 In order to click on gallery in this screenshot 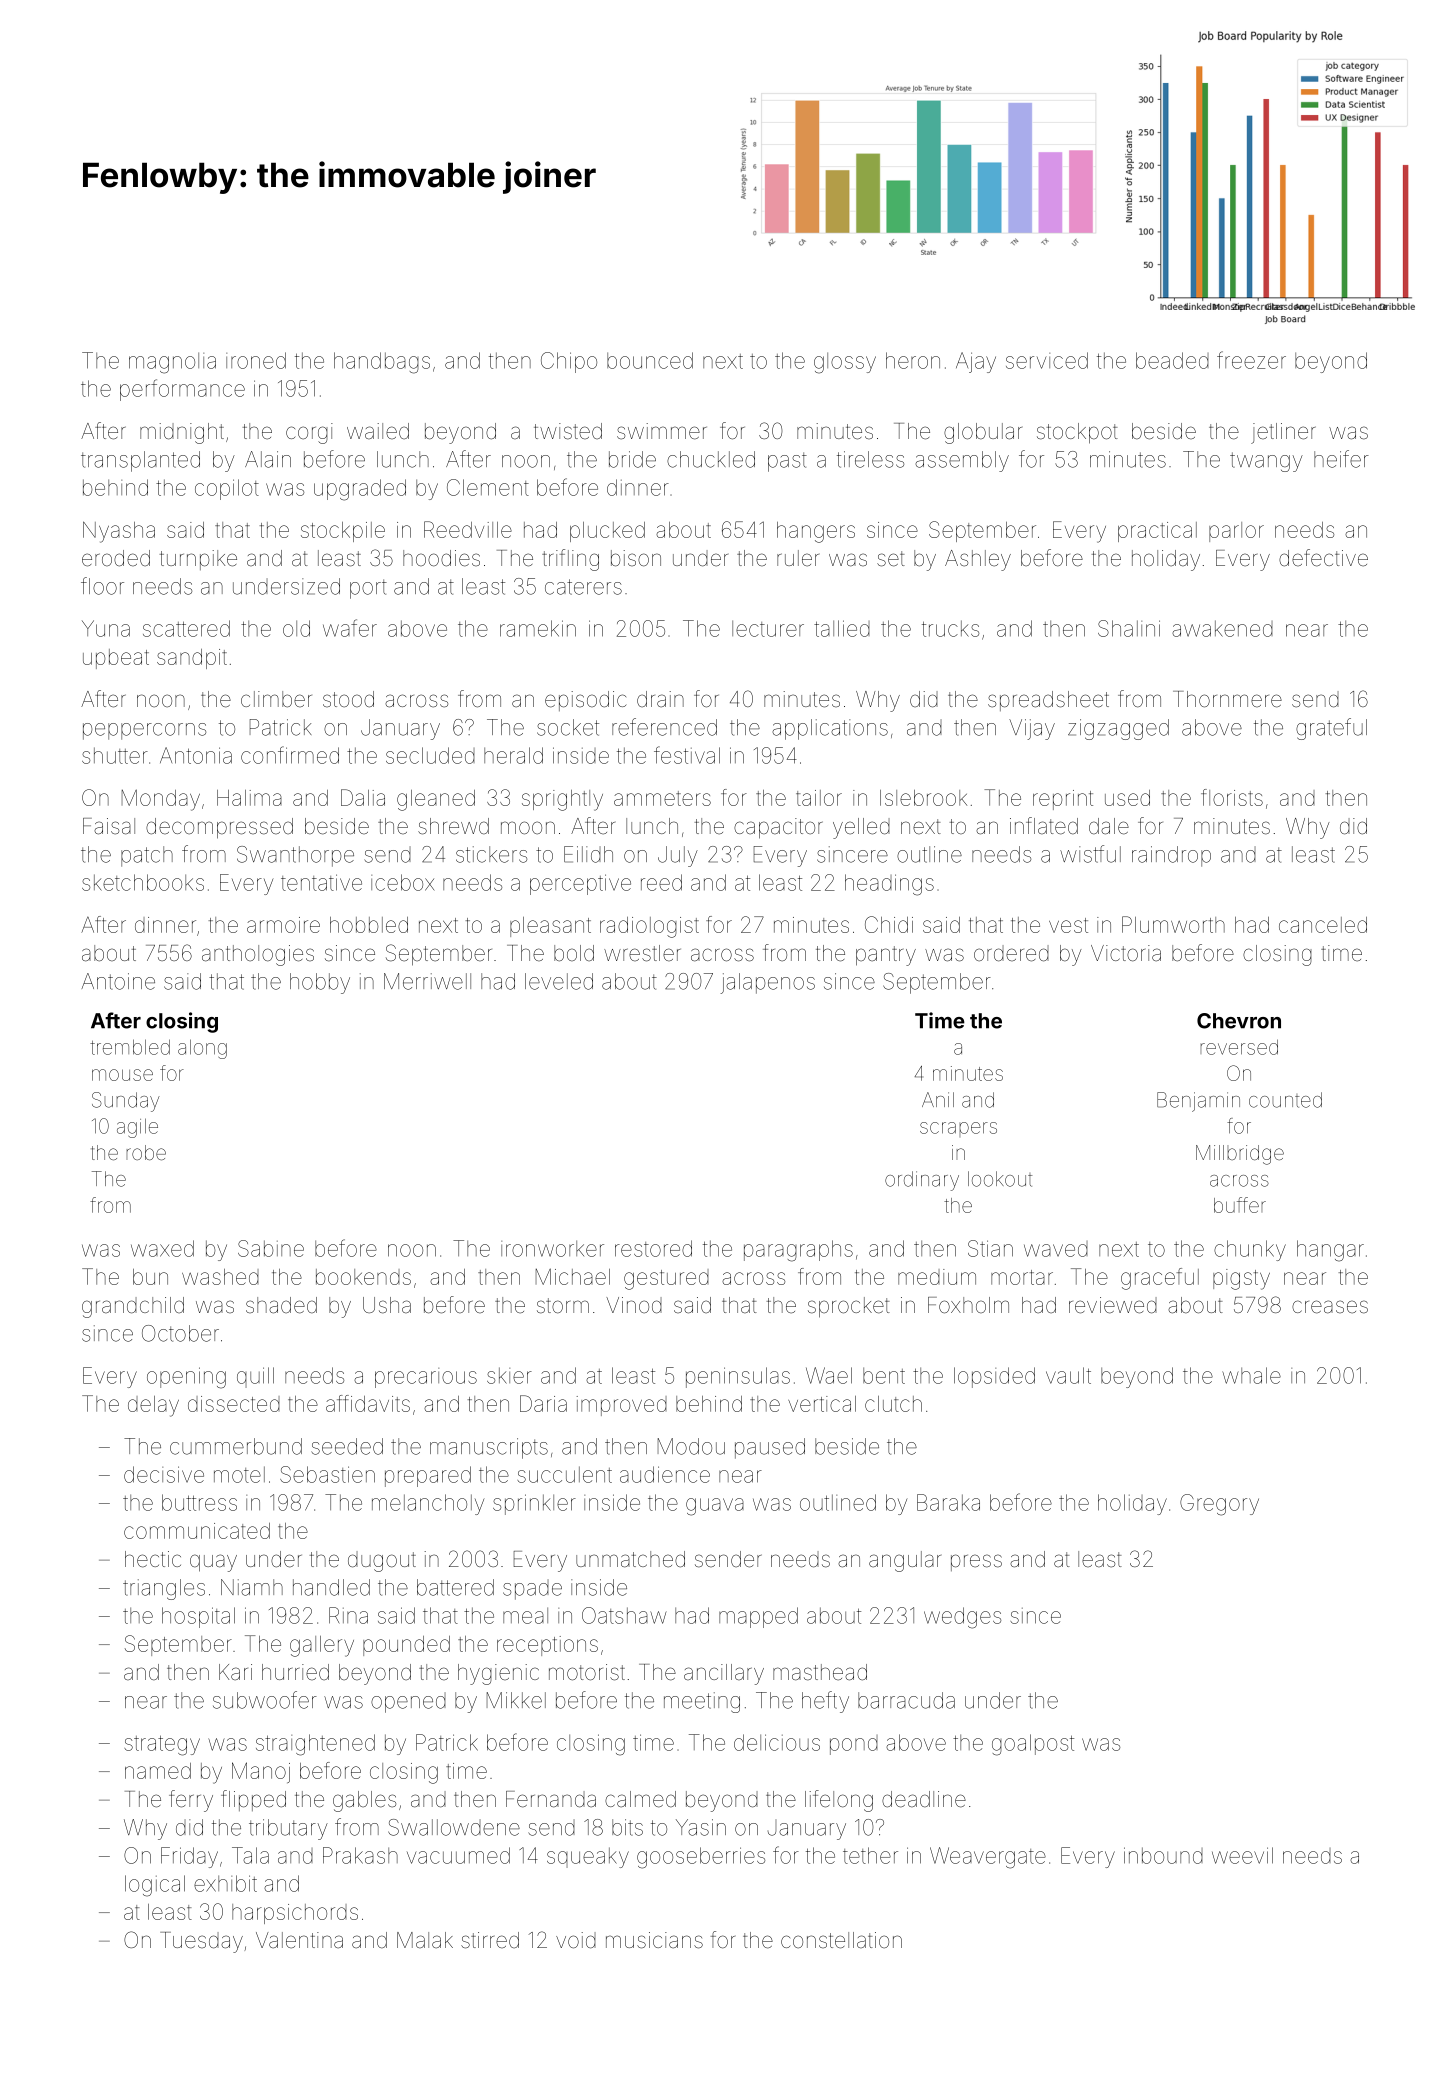, I will do `click(322, 1646)`.
